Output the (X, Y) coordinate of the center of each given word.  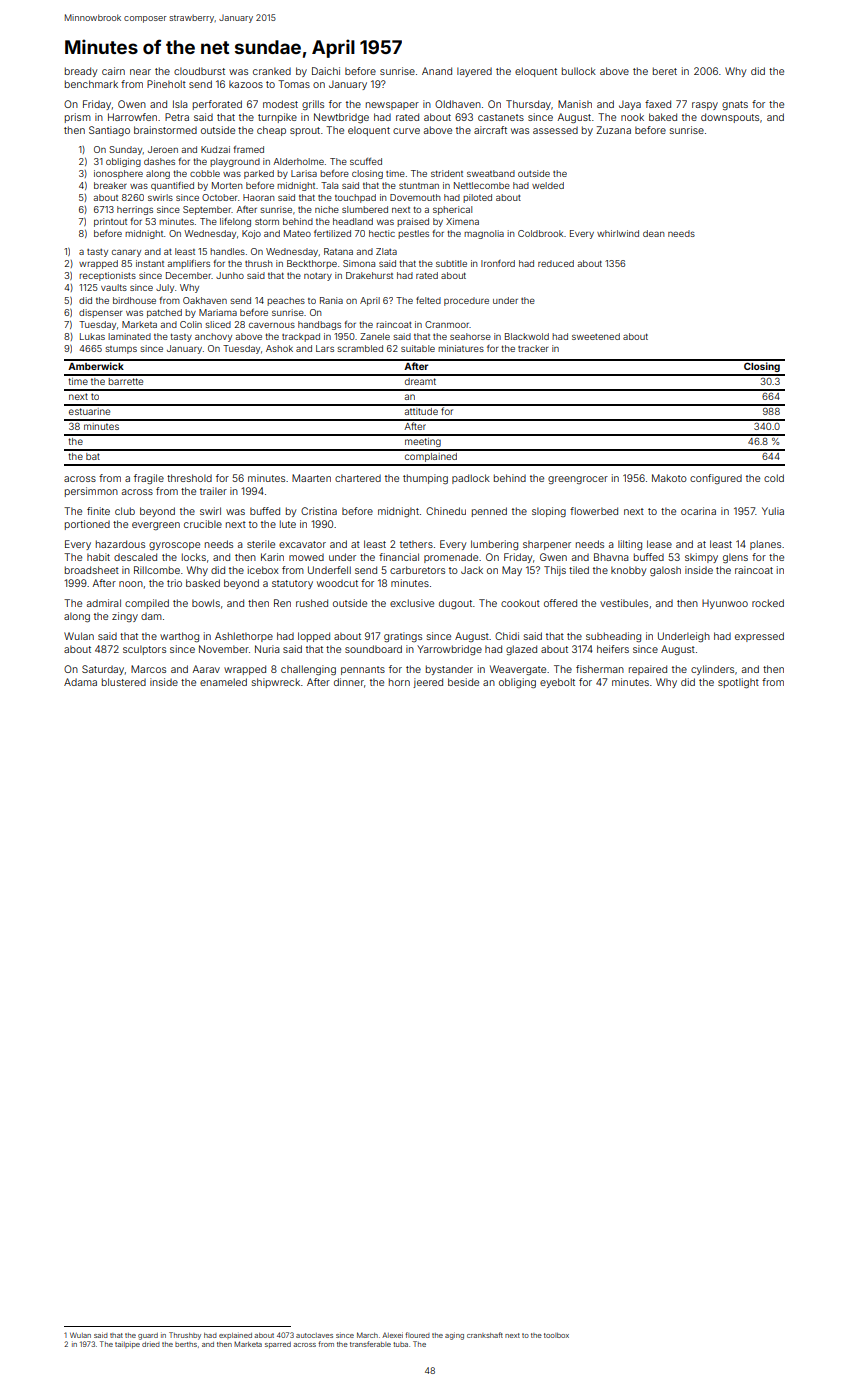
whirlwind (618, 233)
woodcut (337, 583)
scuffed (366, 161)
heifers (613, 649)
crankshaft (485, 1335)
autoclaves (314, 1335)
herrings (135, 210)
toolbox (556, 1335)
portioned (87, 525)
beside (463, 682)
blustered (124, 682)
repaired (648, 670)
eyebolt (557, 683)
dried (151, 1344)
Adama (80, 682)
